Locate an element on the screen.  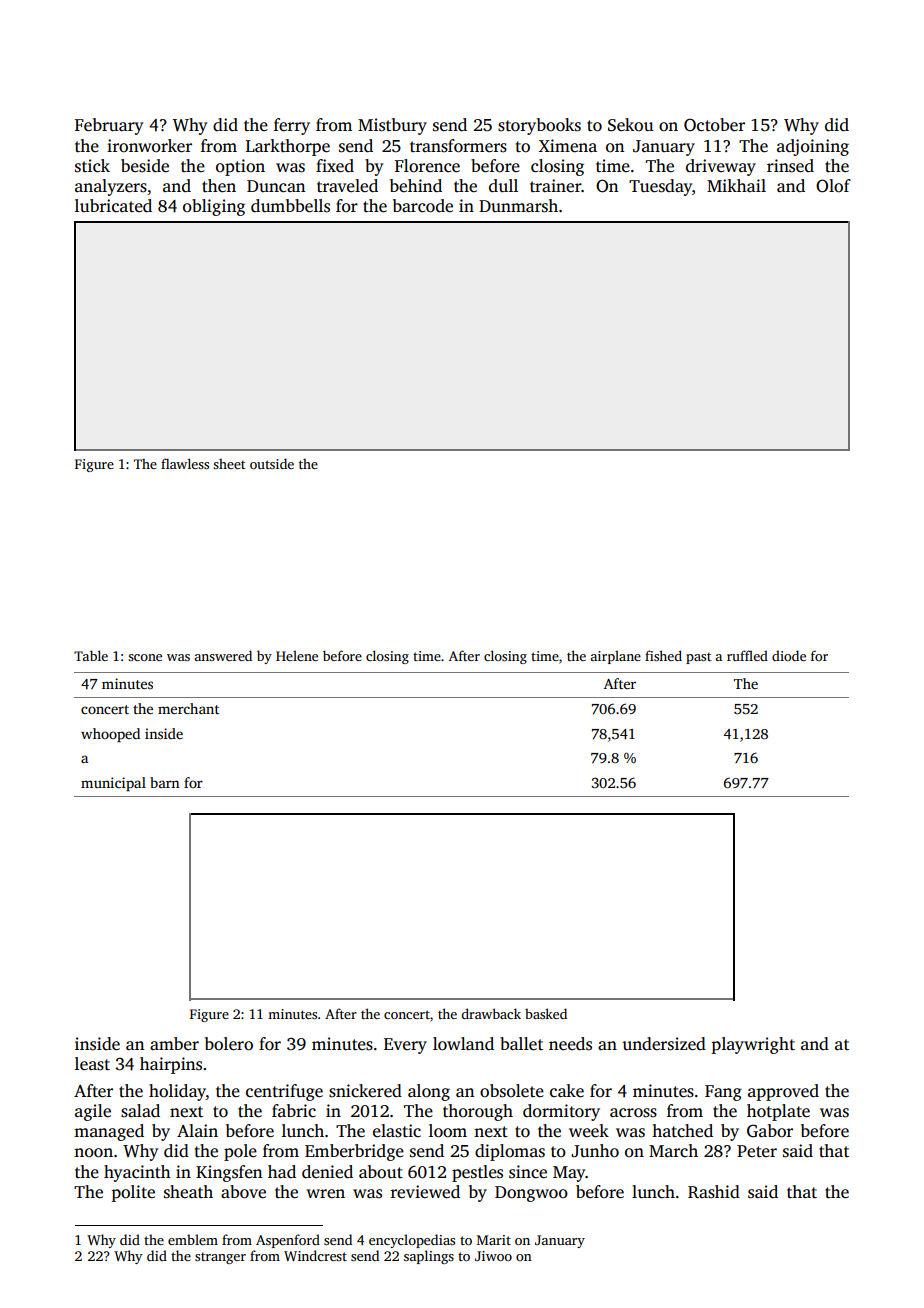
transformers is located at coordinates (458, 146).
